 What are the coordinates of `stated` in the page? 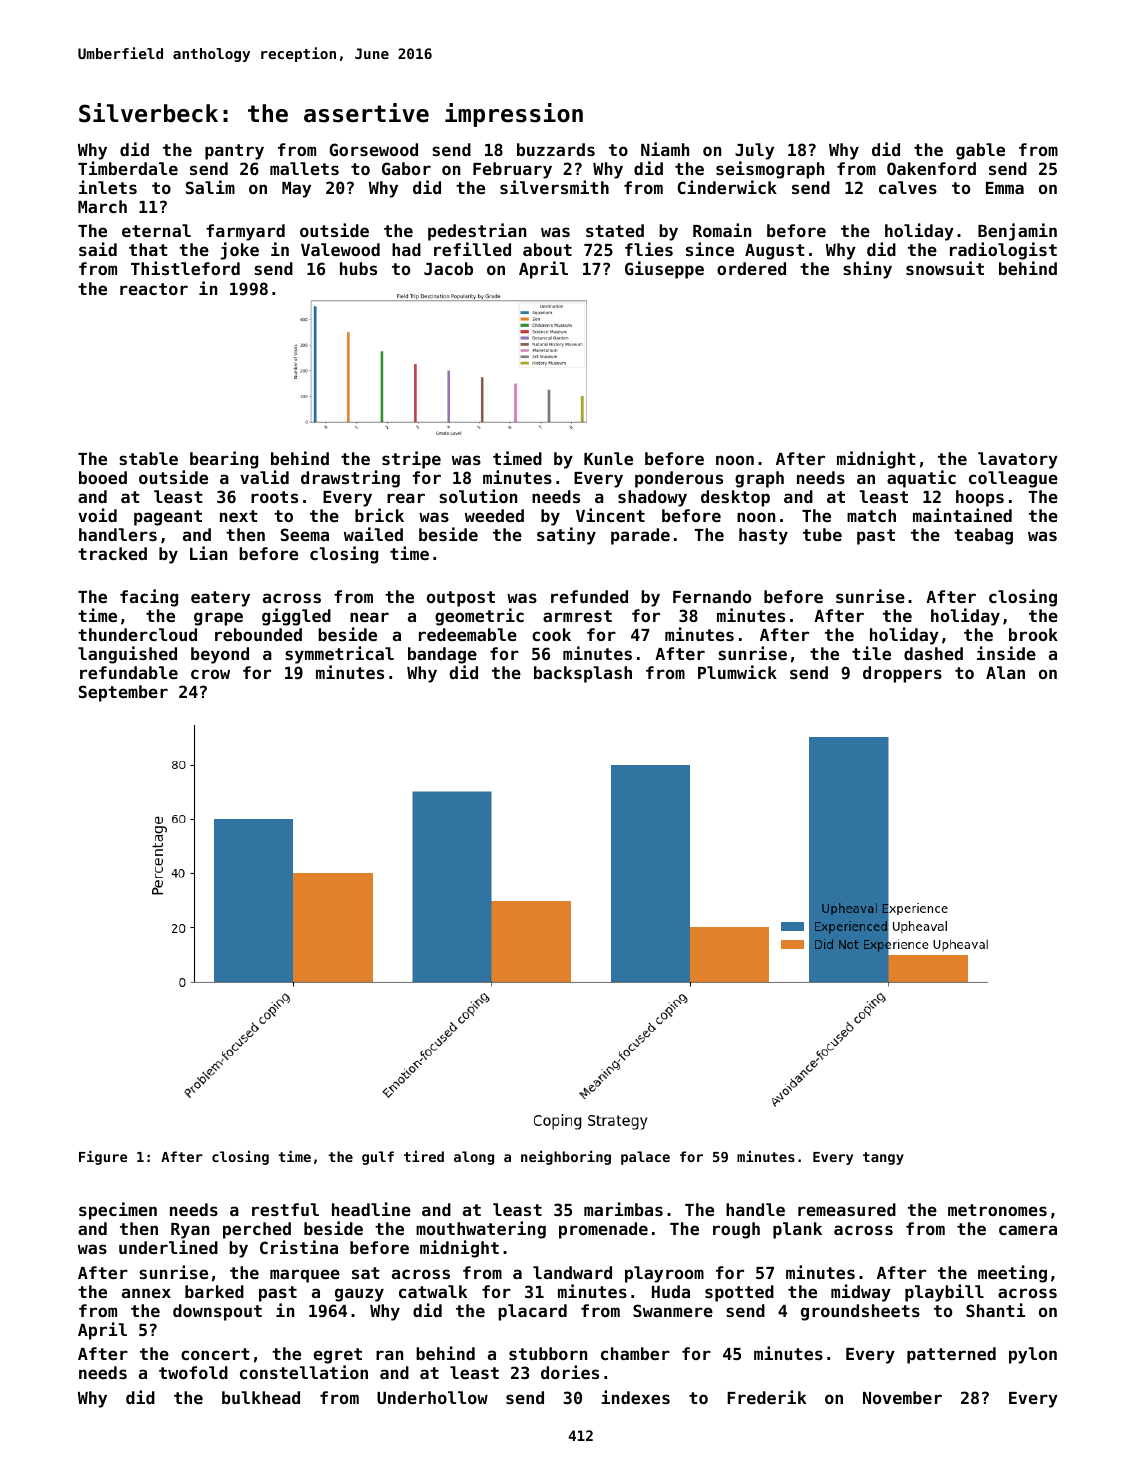 It's located at (615, 230).
